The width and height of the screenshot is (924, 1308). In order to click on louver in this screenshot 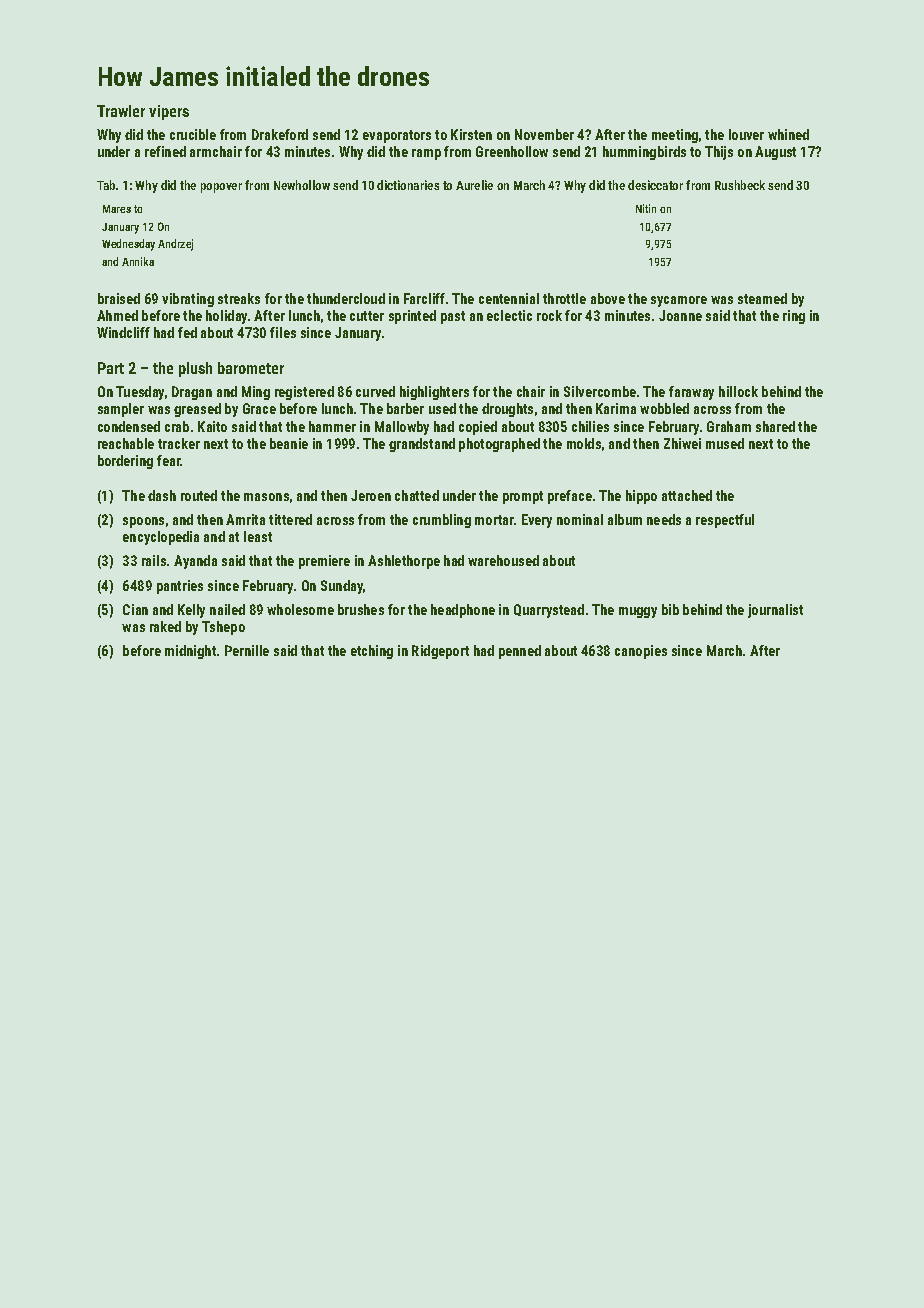, I will do `click(746, 134)`.
